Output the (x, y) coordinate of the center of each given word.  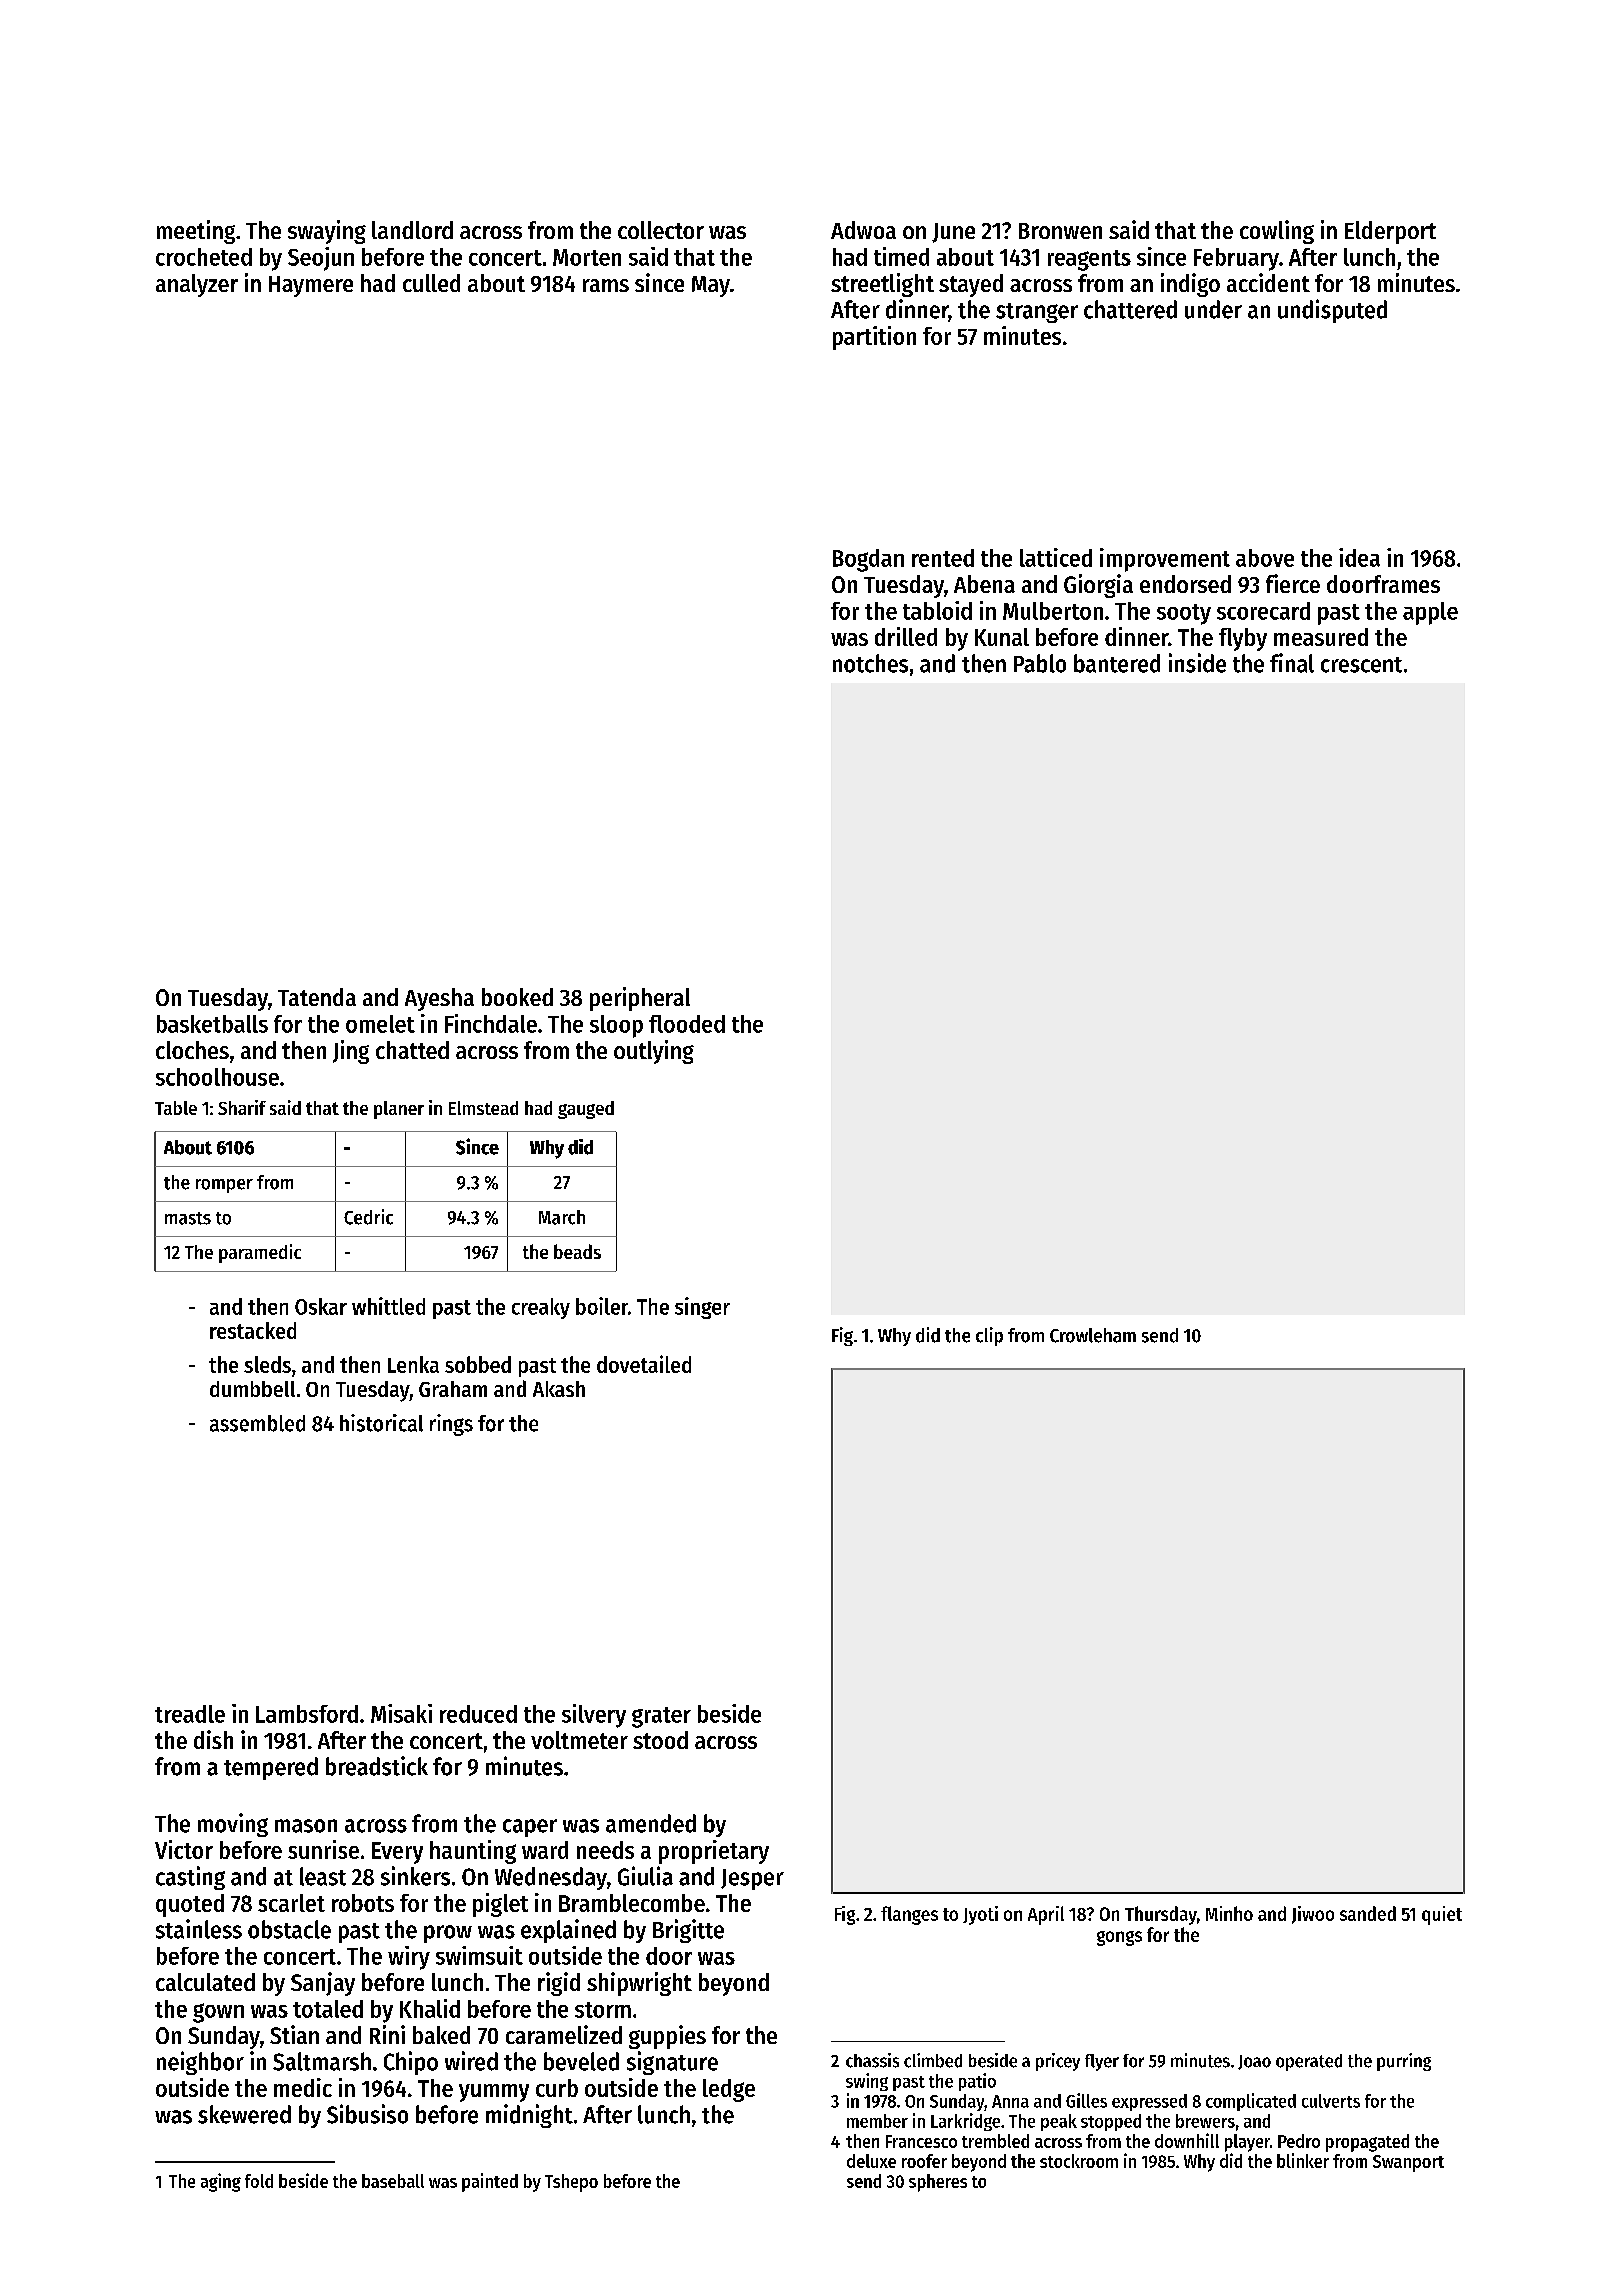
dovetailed (644, 1364)
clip (989, 1336)
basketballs (212, 1024)
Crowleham (1093, 1335)
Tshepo (571, 2183)
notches (870, 663)
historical (381, 1423)
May (711, 286)
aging (221, 2182)
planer (399, 1110)
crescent (1361, 665)
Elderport (1390, 232)
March (562, 1217)
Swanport (1408, 2163)
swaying (327, 232)
